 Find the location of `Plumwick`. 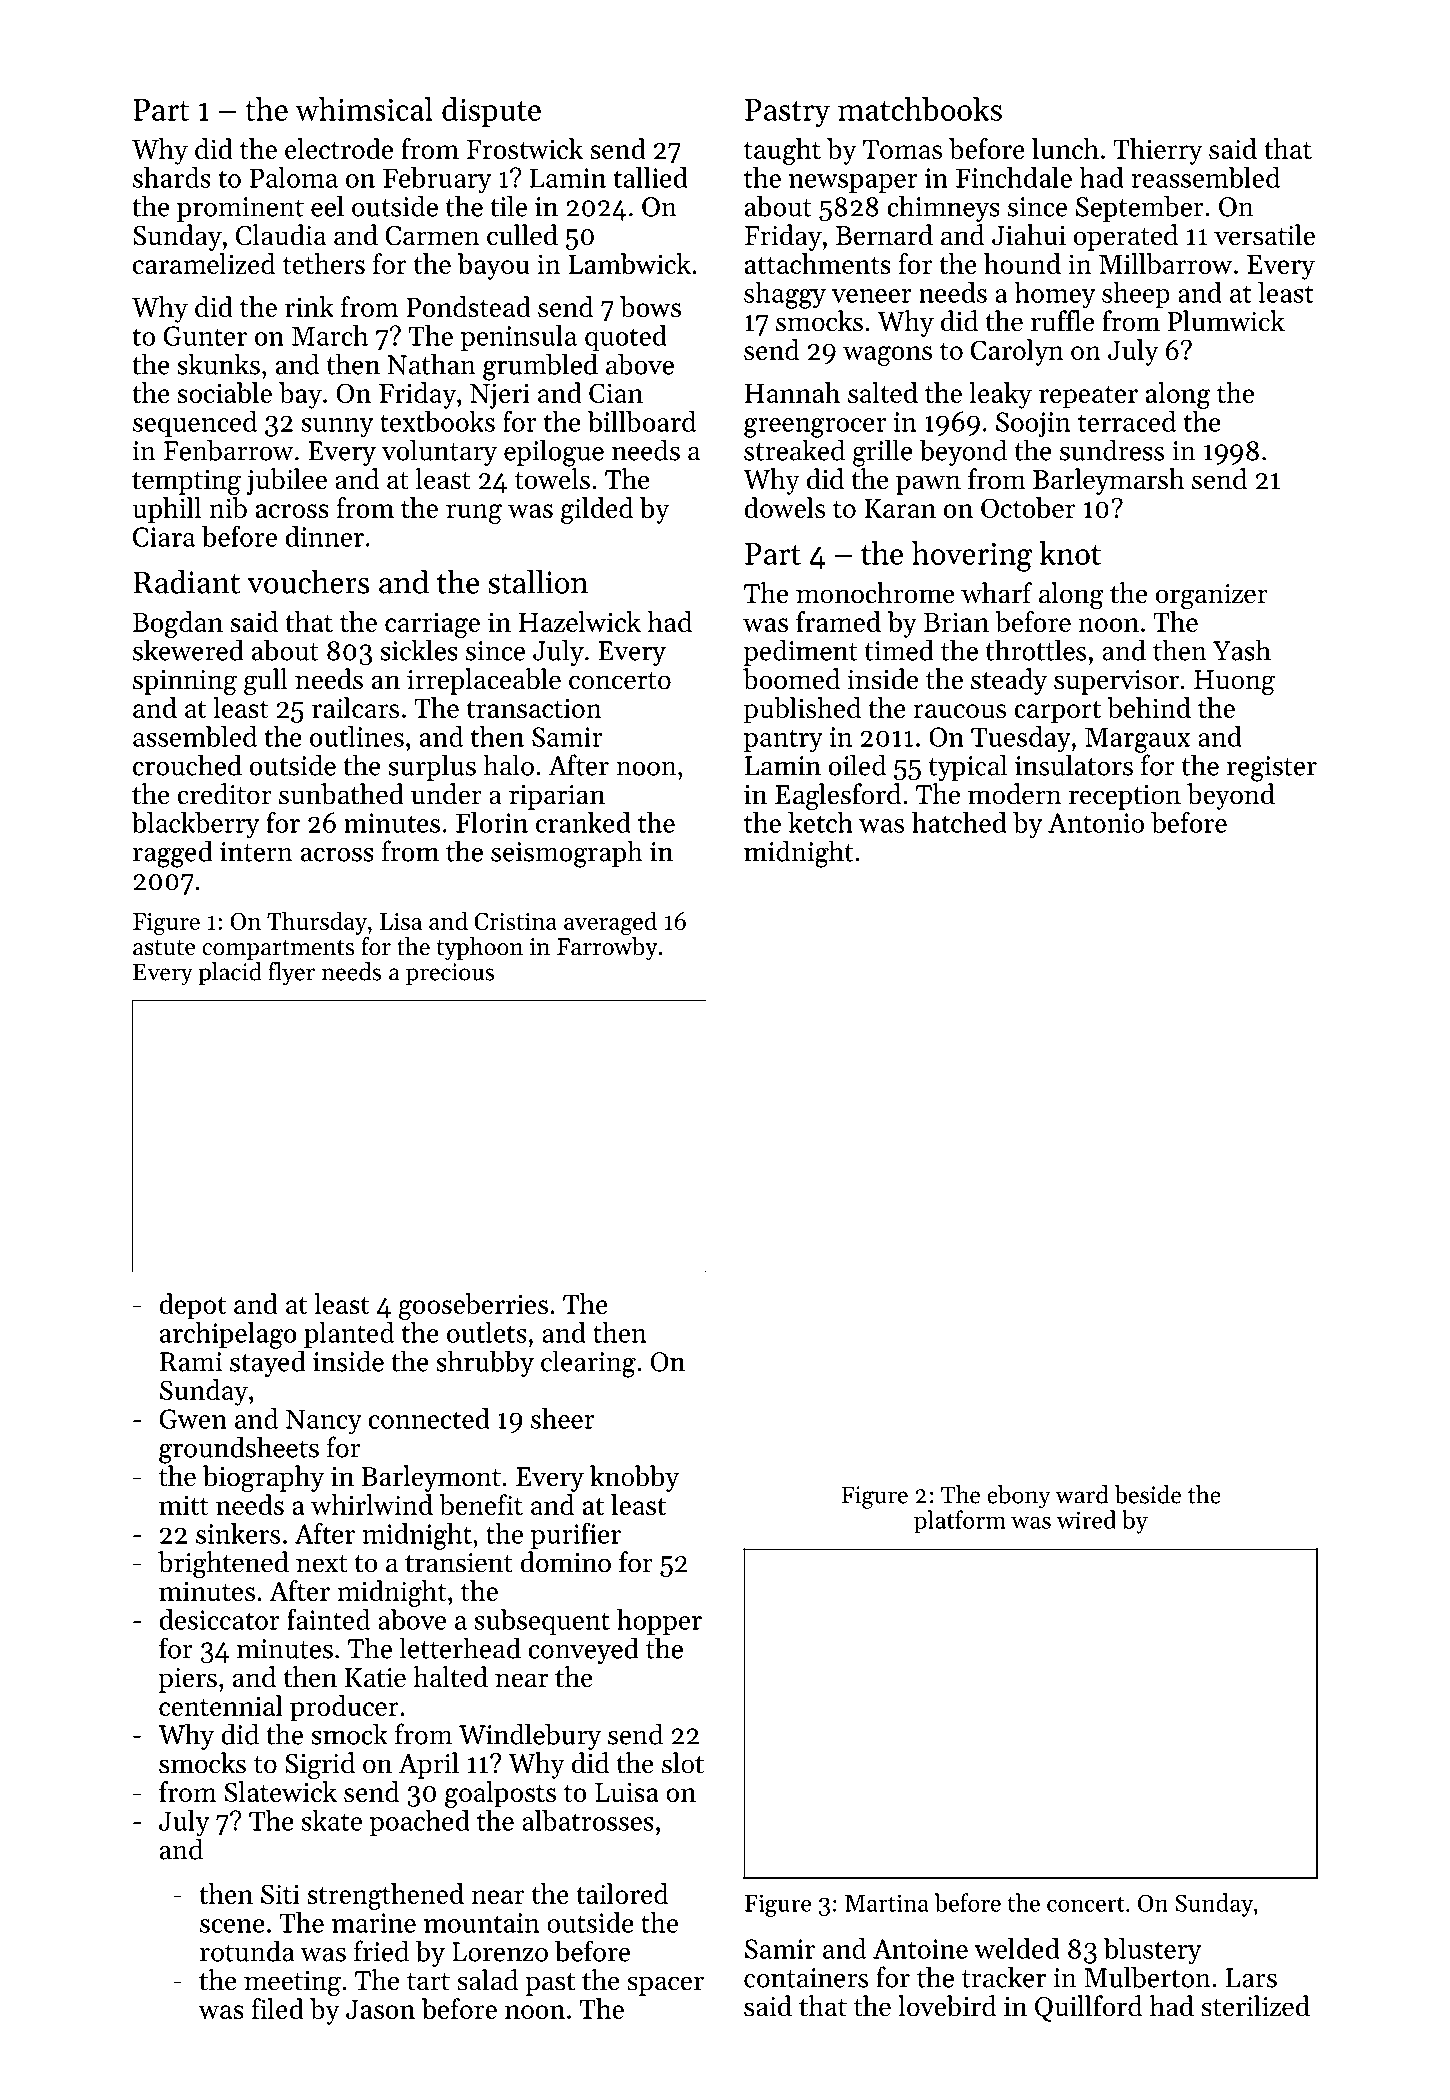

Plumwick is located at coordinates (1226, 321).
